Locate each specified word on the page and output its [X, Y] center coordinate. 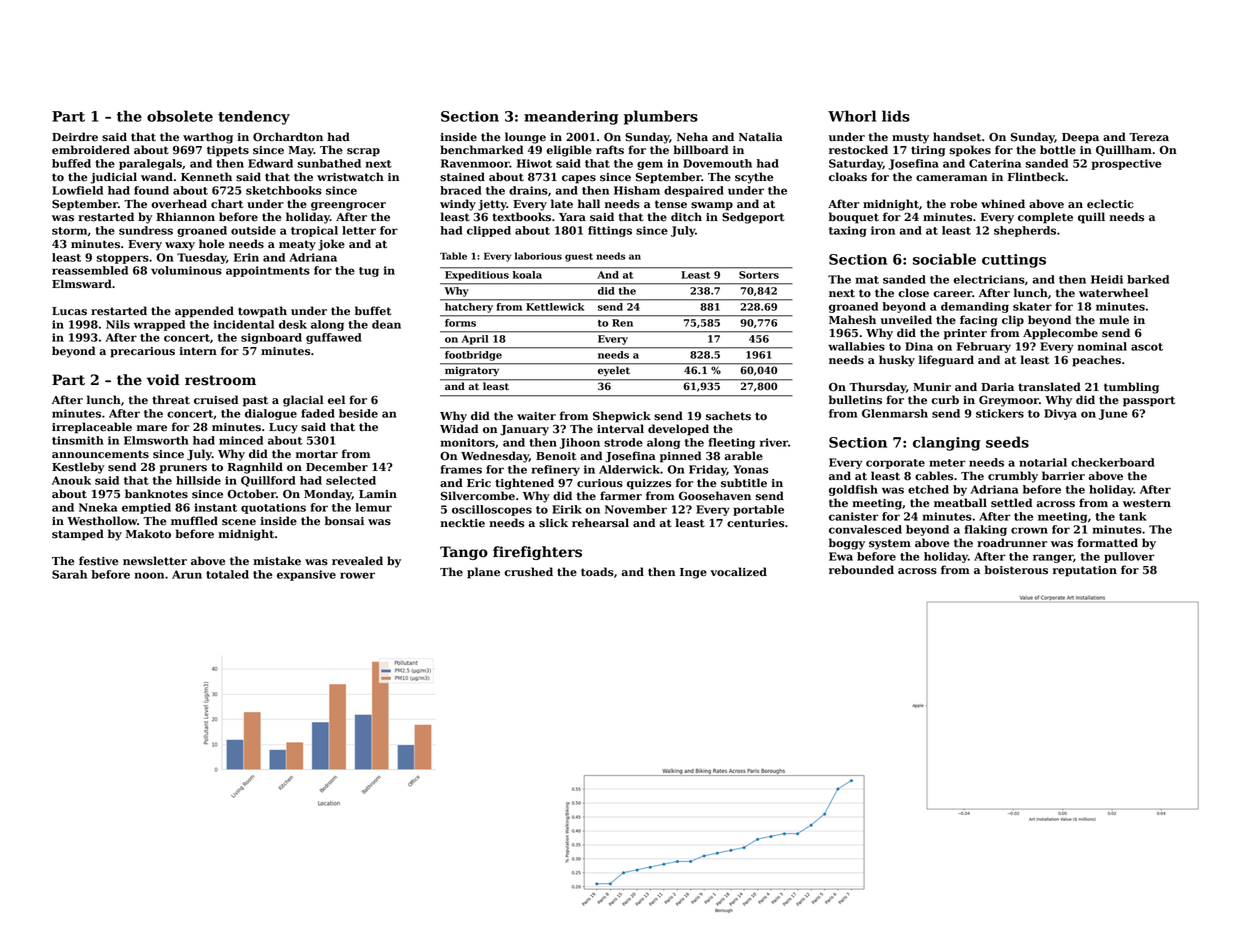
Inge [693, 573]
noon [149, 575]
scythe [754, 178]
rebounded [861, 570]
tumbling [1131, 388]
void [163, 380]
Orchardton [288, 137]
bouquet [854, 218]
